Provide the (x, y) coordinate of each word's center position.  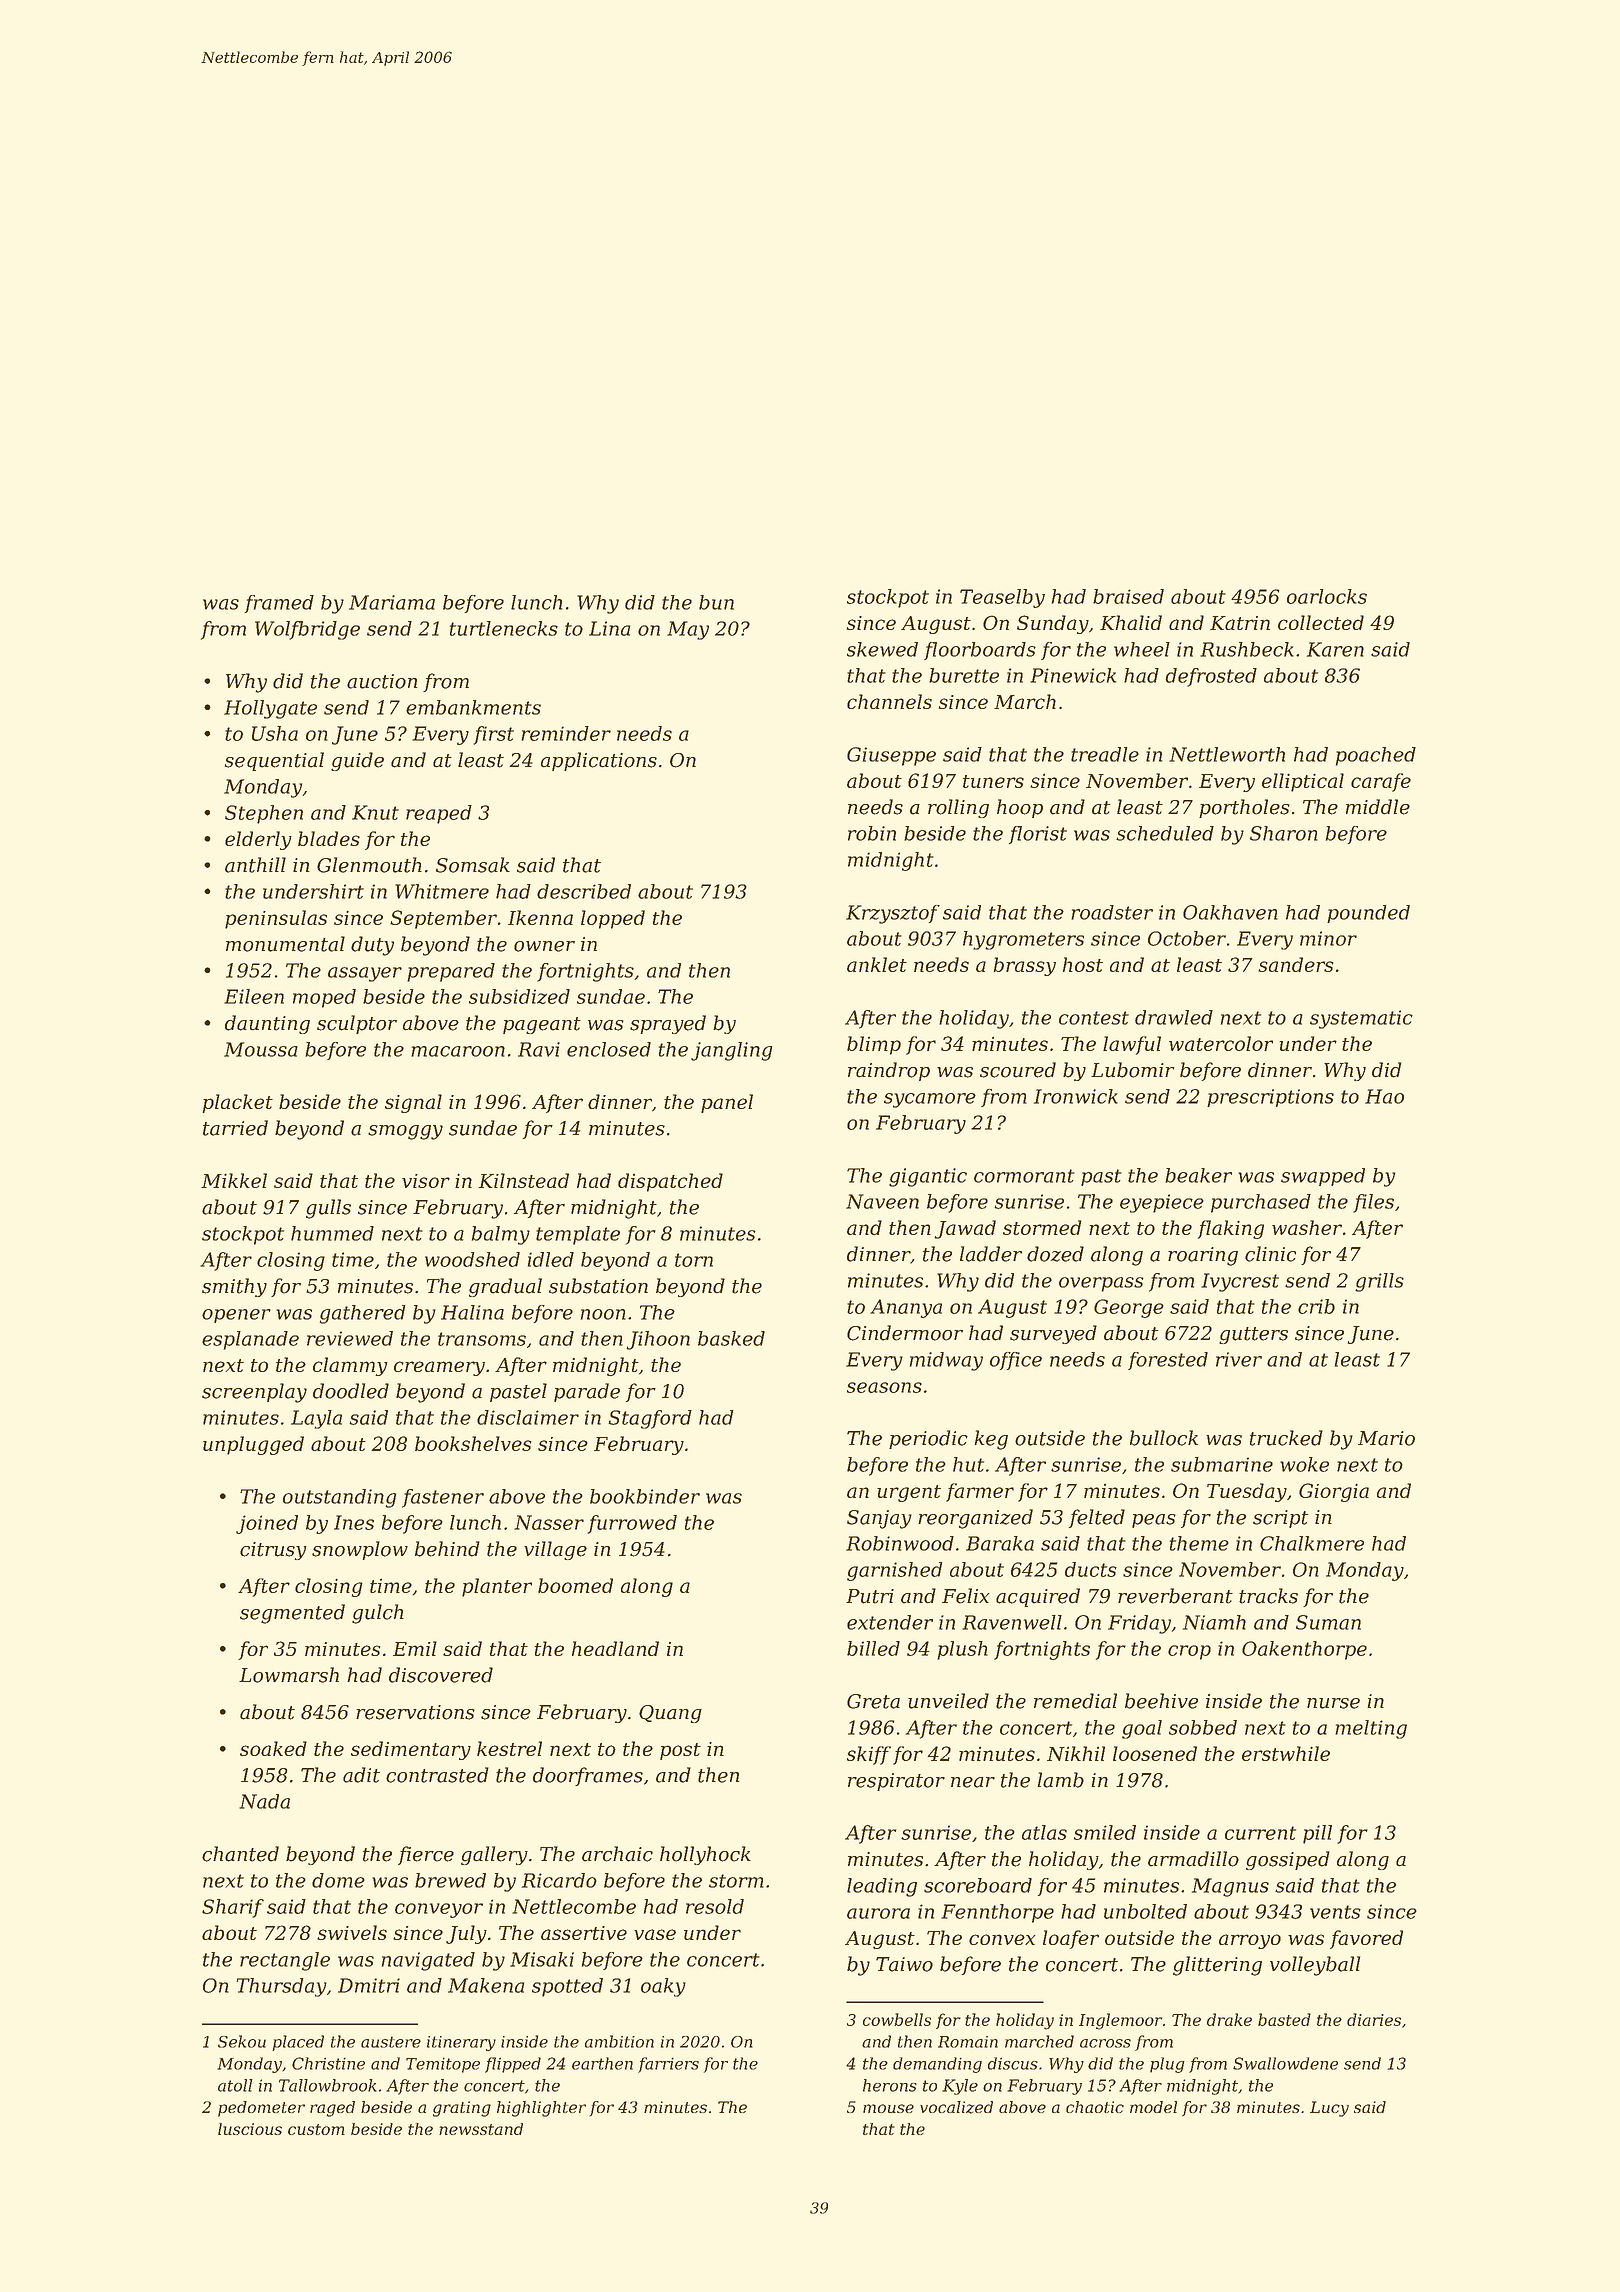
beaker (1198, 1175)
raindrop (889, 1071)
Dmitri (369, 1985)
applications (599, 761)
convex (1002, 1939)
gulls (328, 1209)
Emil (415, 1648)
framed (279, 604)
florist (1038, 835)
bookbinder (645, 1496)
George (1129, 1308)
